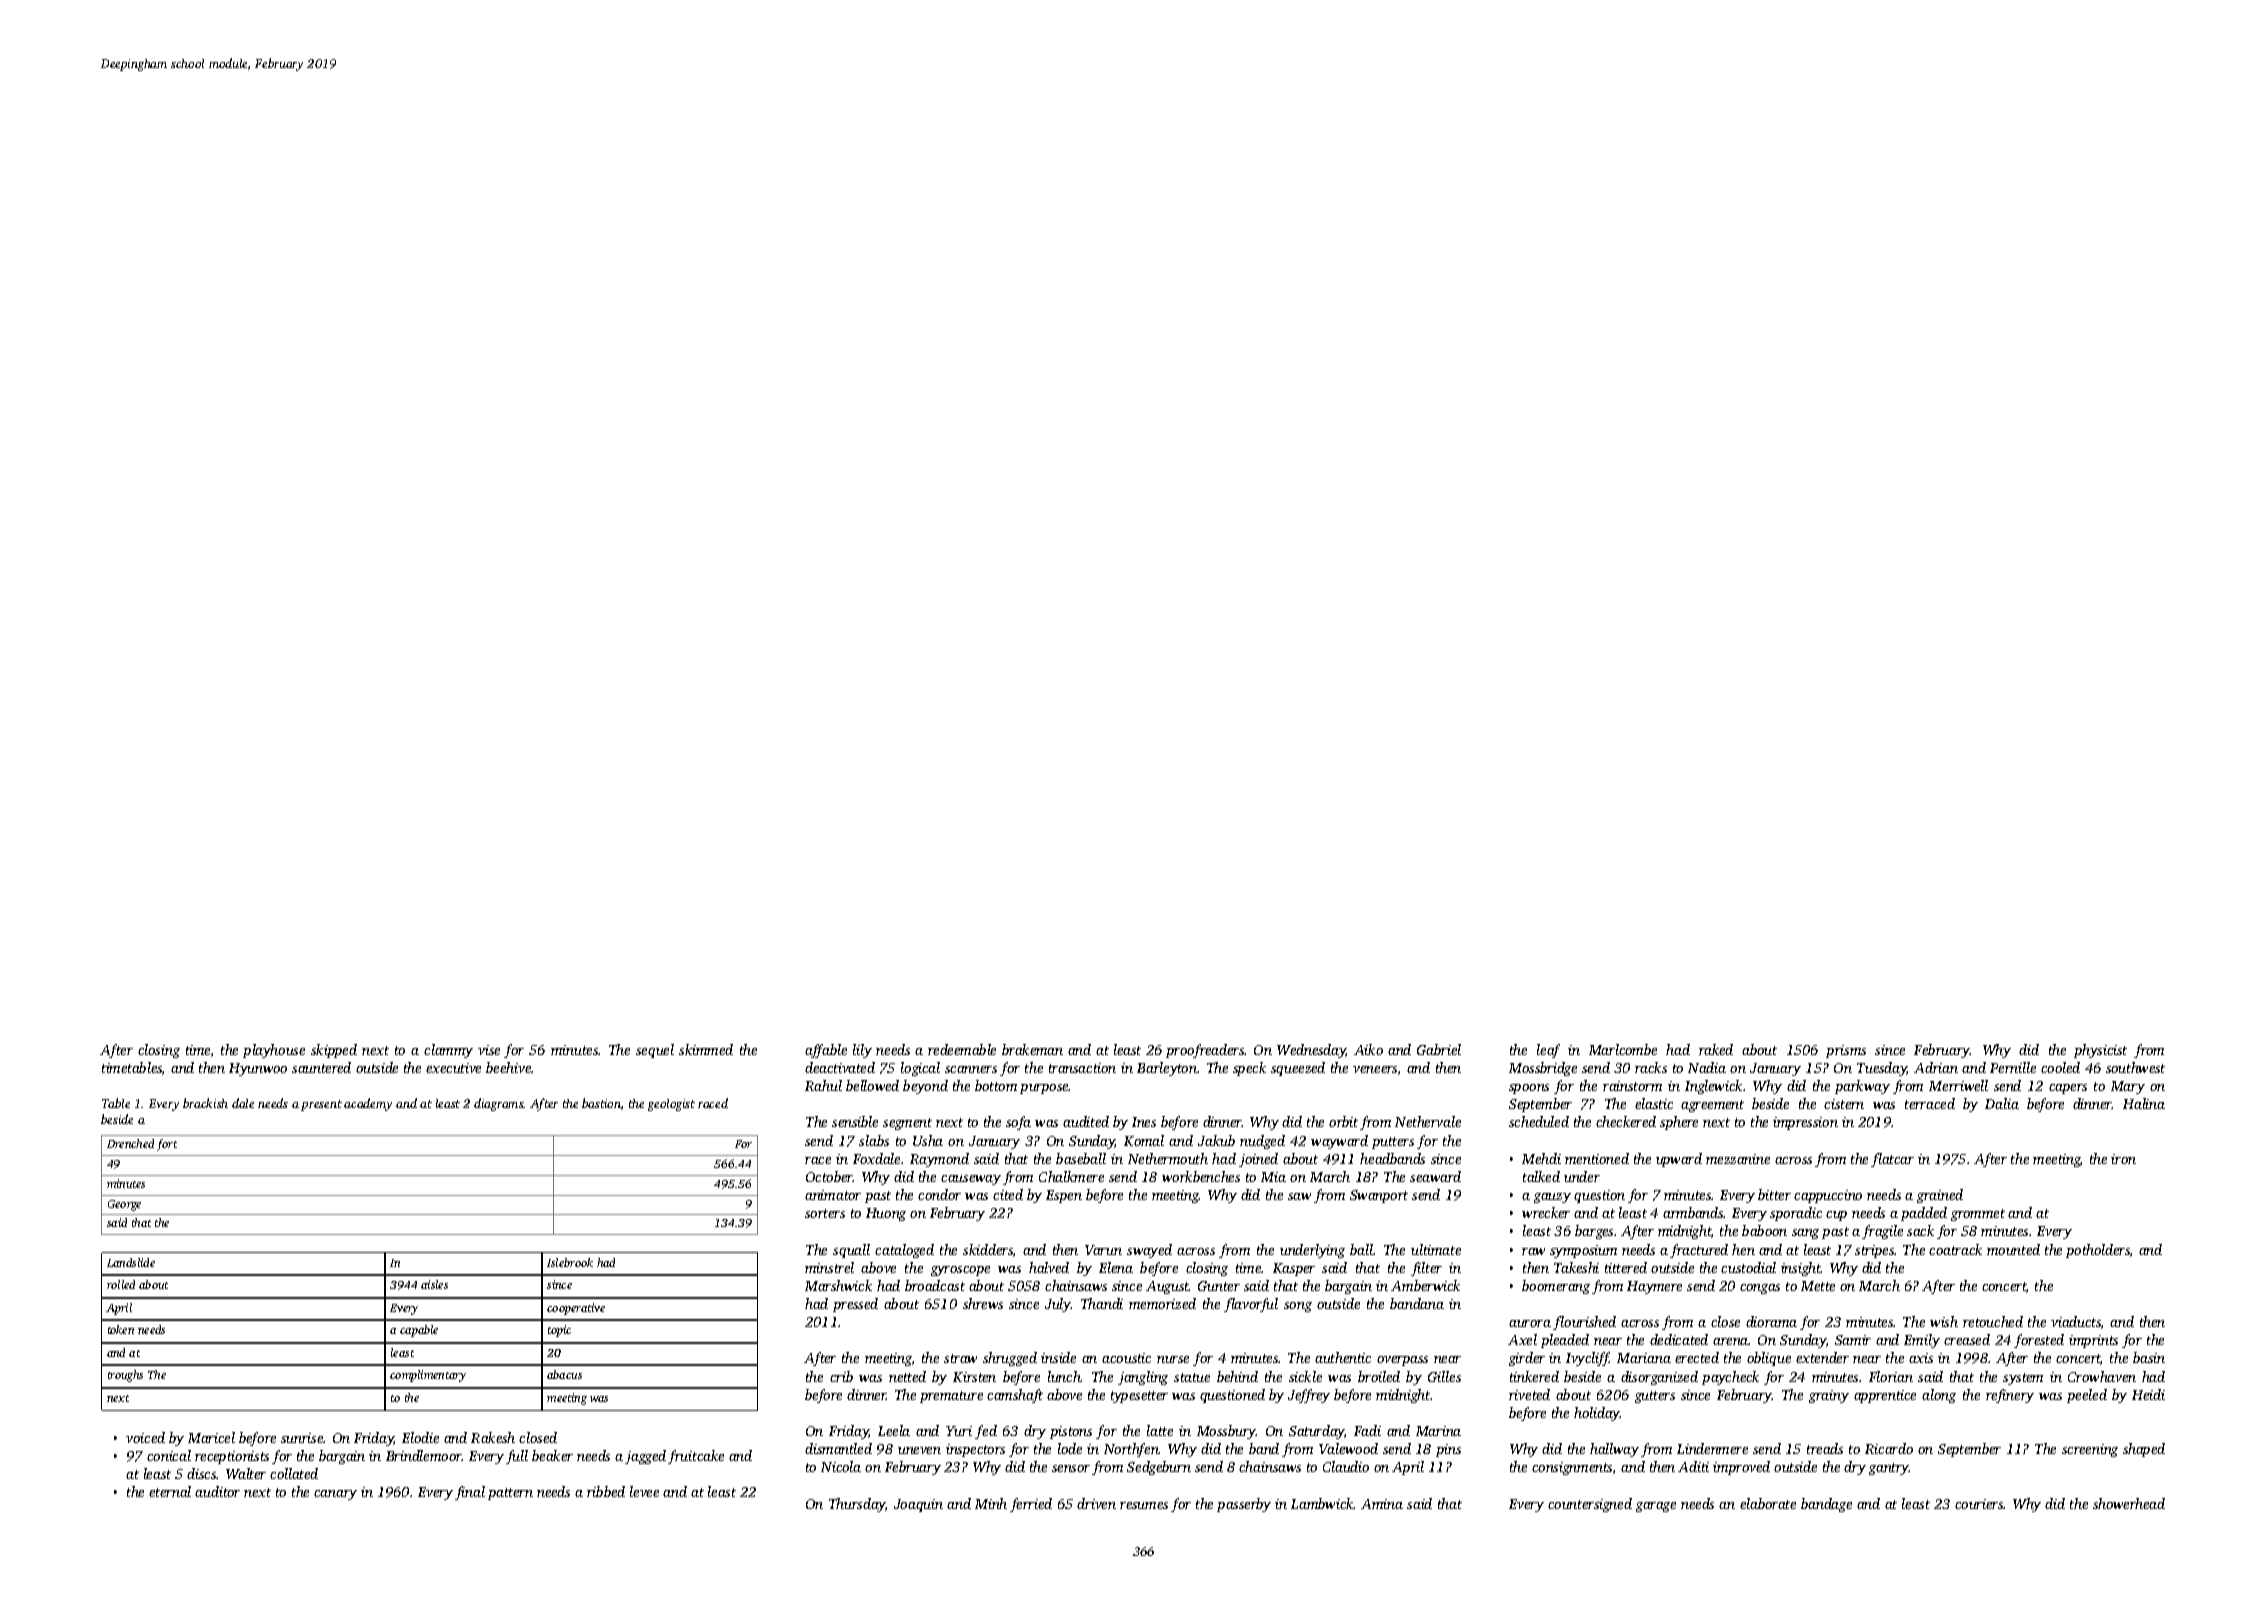  What do you see at coordinates (971, 1180) in the screenshot?
I see `causeway` at bounding box center [971, 1180].
